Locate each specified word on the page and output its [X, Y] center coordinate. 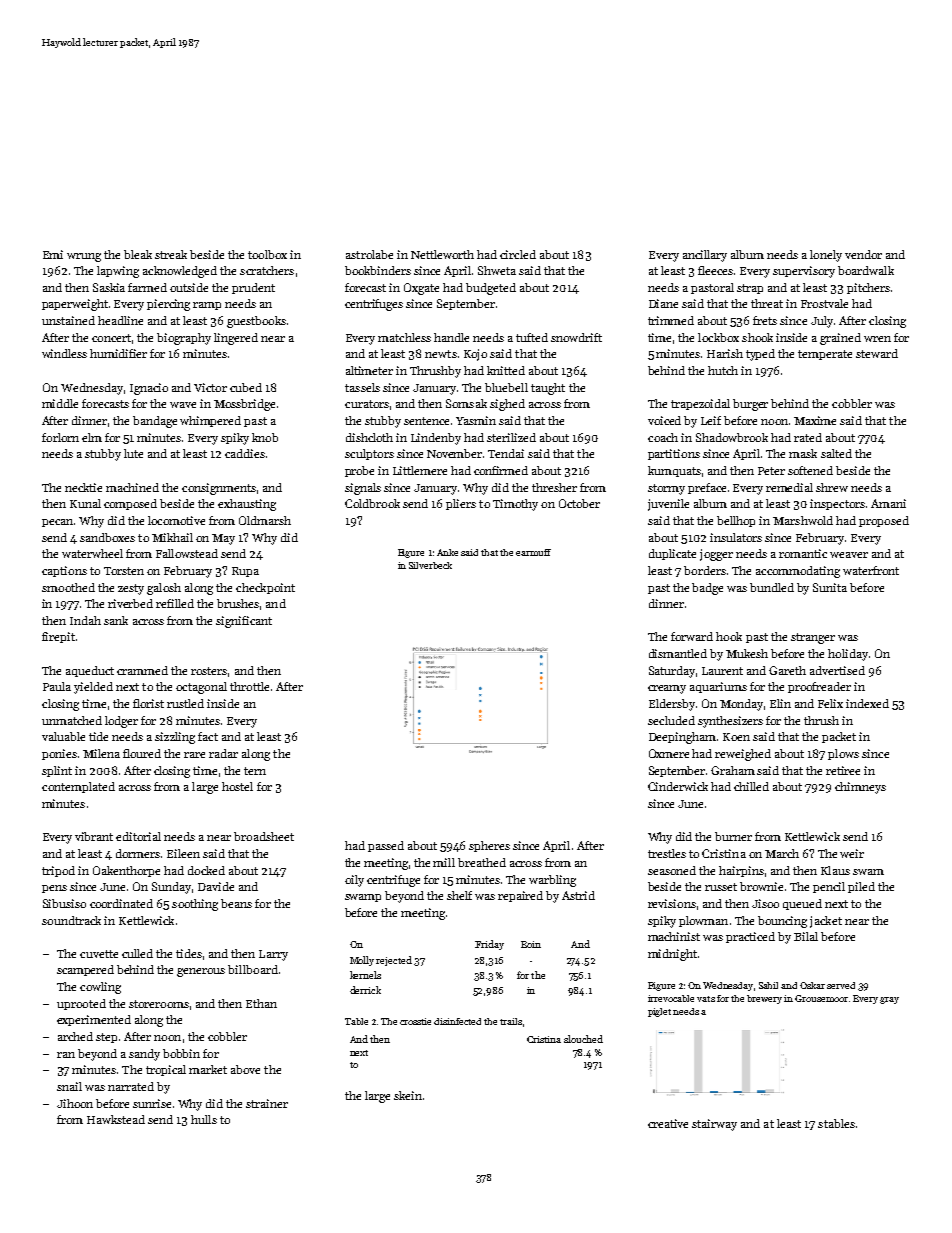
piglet [659, 1012]
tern [255, 771]
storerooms [159, 1004]
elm [92, 437]
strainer [267, 1103]
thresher [554, 487]
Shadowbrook [732, 437]
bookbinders [378, 270]
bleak [138, 254]
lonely [826, 256]
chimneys [860, 788]
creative [668, 1123]
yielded [93, 688]
